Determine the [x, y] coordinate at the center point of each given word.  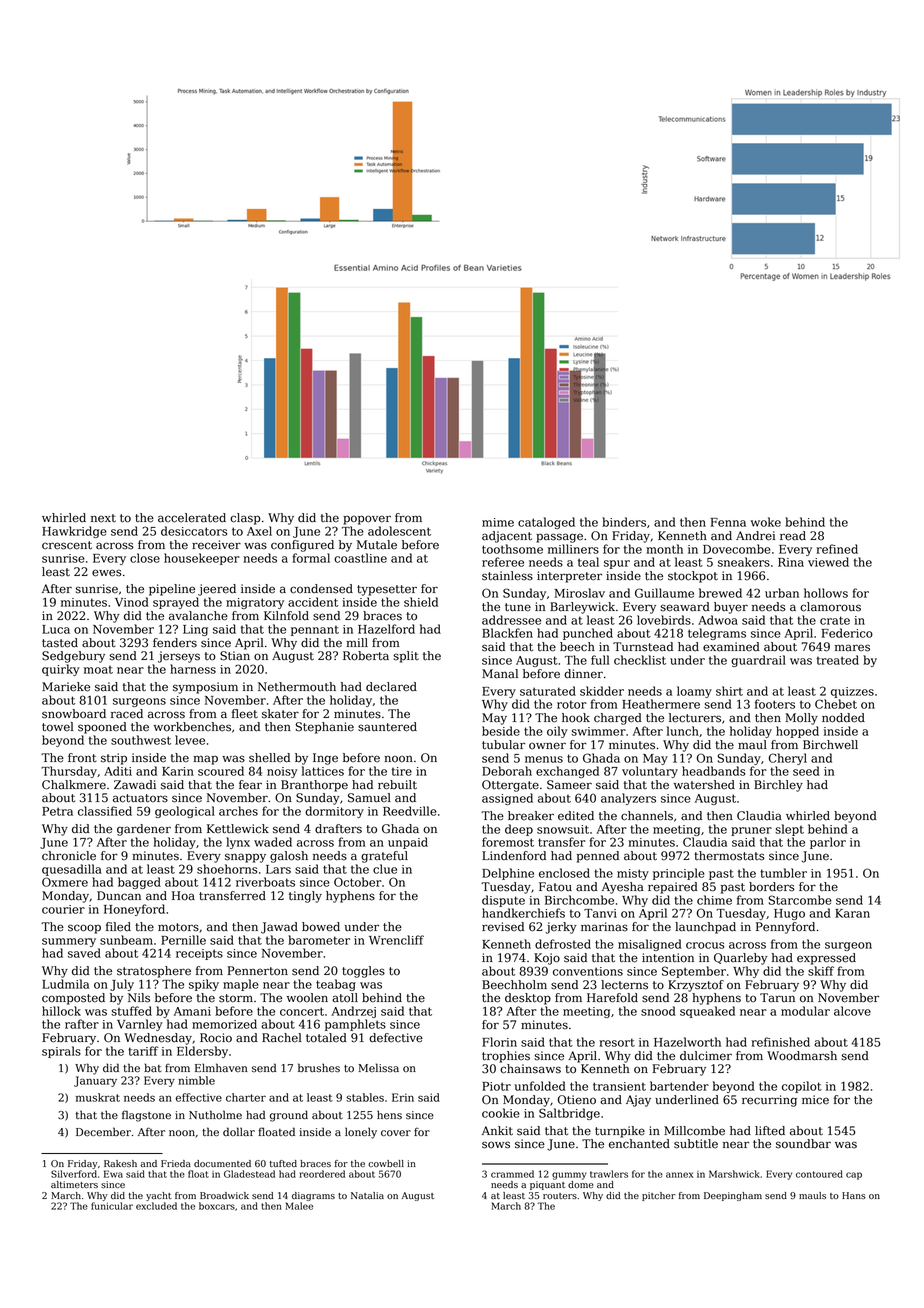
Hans [854, 1195]
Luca [56, 629]
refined [837, 549]
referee [503, 562]
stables [365, 1097]
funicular [112, 1206]
